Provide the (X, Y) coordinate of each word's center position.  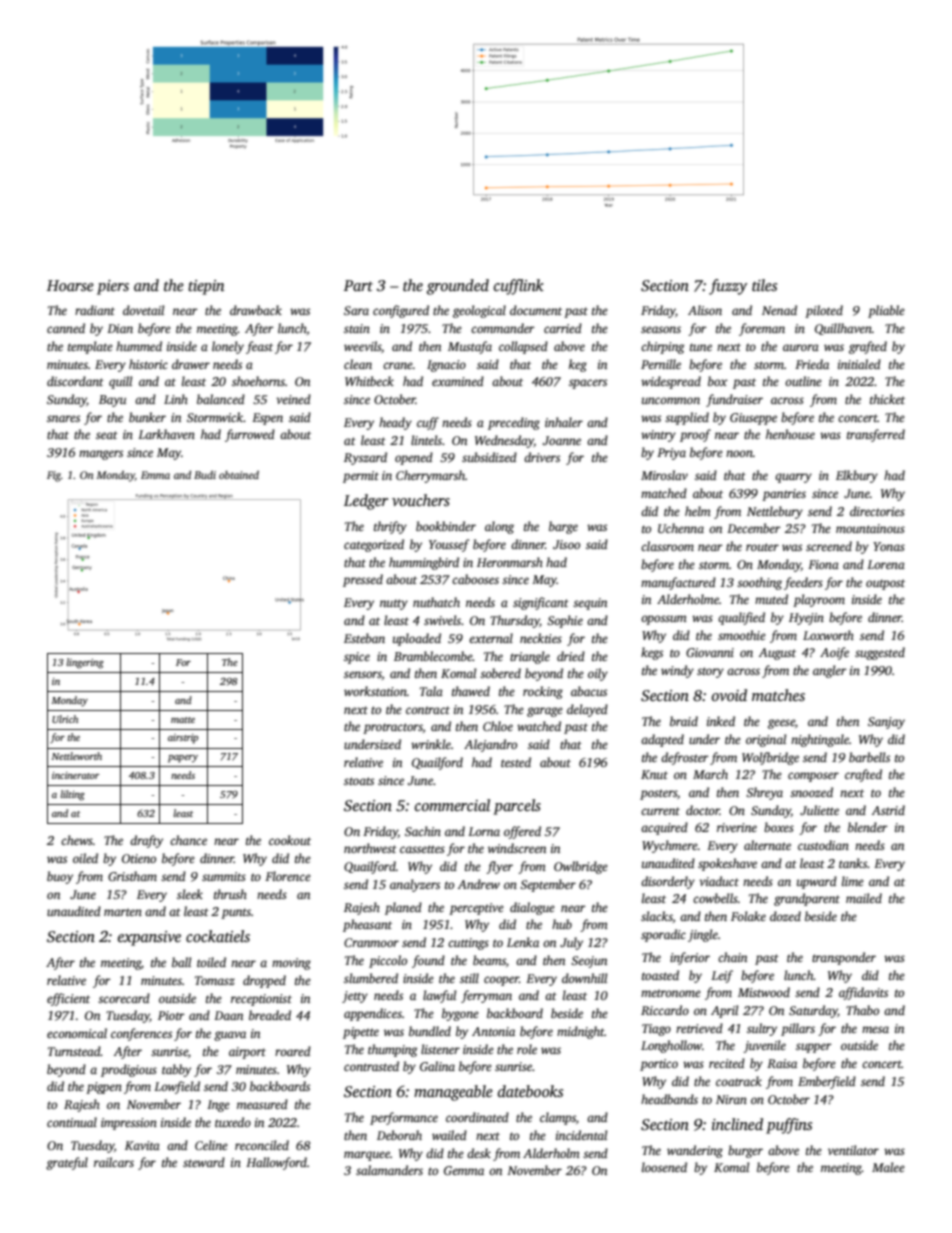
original (766, 740)
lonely (228, 347)
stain (357, 328)
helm (698, 511)
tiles (764, 285)
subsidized (489, 457)
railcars (114, 1162)
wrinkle (431, 744)
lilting (72, 795)
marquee (367, 1156)
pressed (363, 580)
